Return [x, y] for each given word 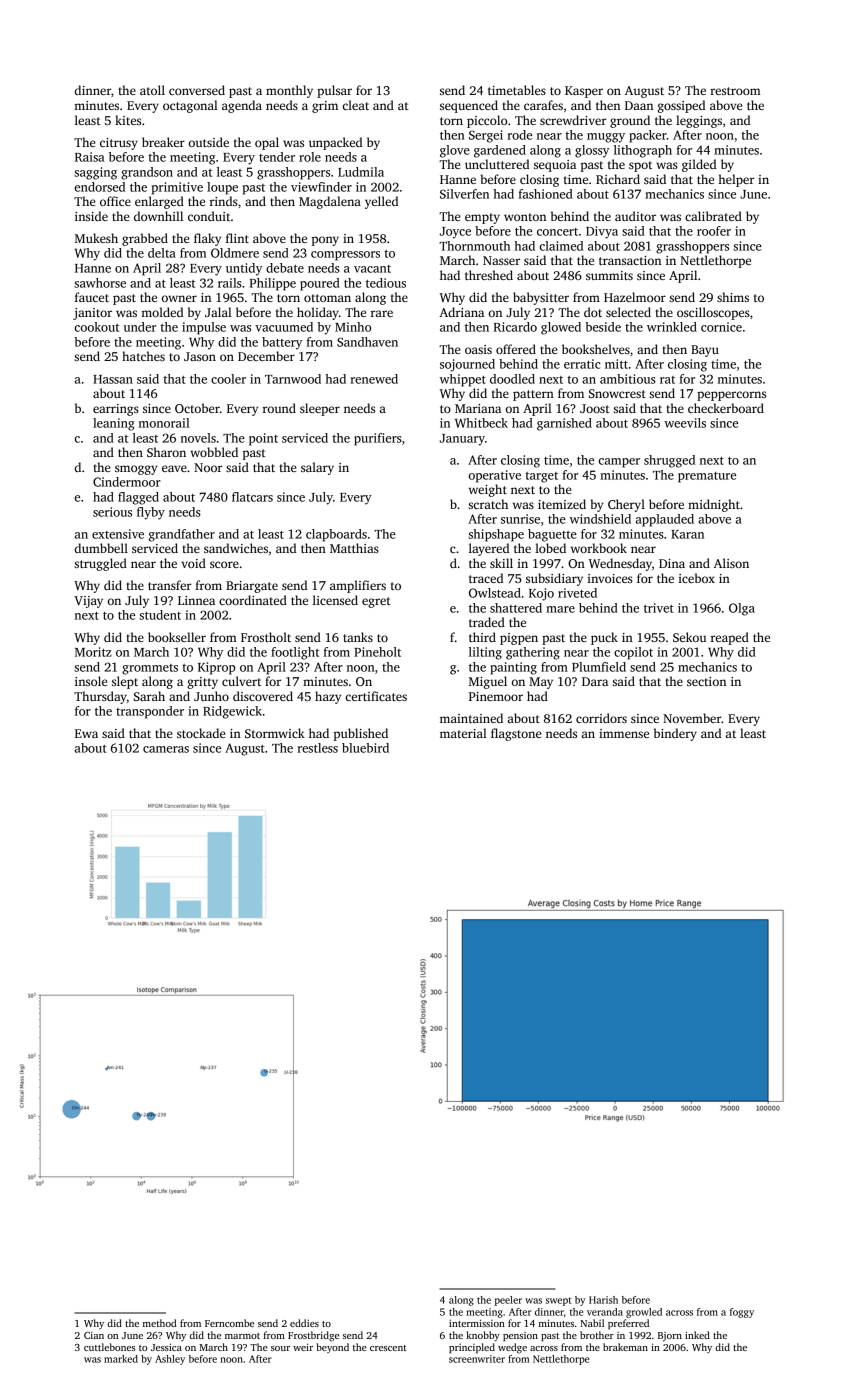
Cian [94, 1335]
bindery [675, 734]
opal [267, 143]
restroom [735, 91]
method [160, 1323]
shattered [516, 608]
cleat [356, 105]
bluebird [365, 748]
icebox [697, 578]
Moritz [93, 652]
